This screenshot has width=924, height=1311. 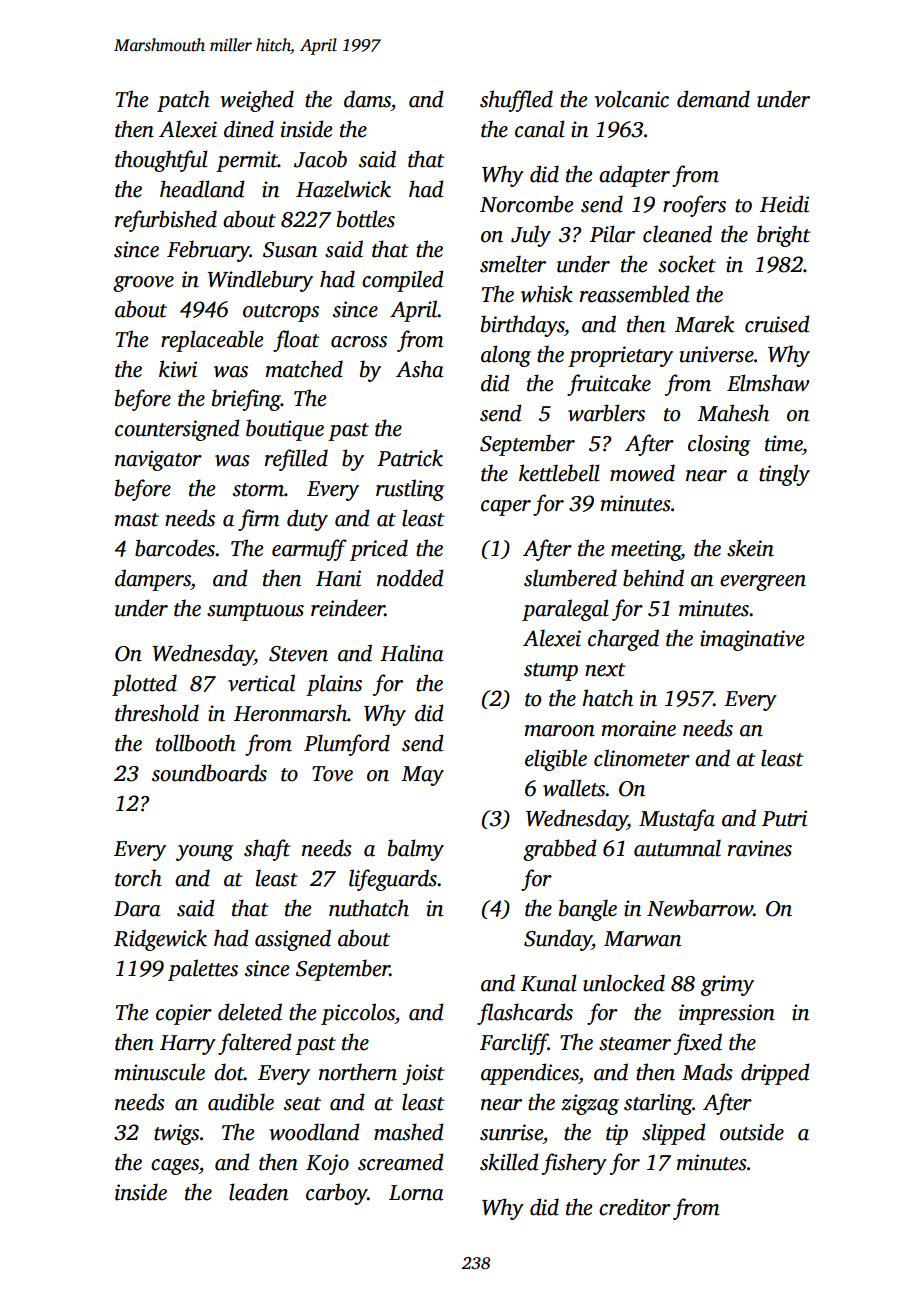 What do you see at coordinates (138, 878) in the screenshot?
I see `torch` at bounding box center [138, 878].
